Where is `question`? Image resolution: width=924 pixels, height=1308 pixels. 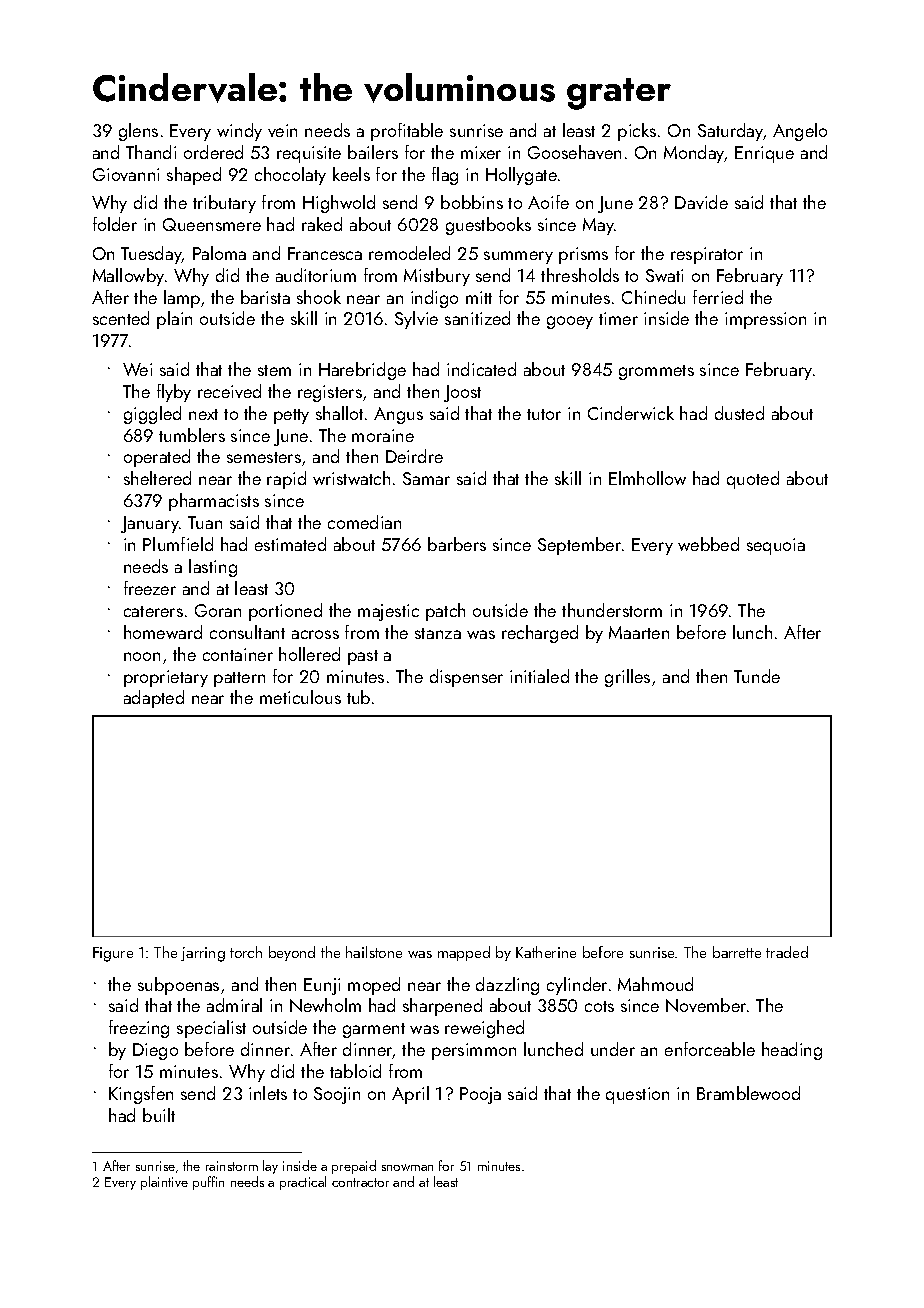
question is located at coordinates (637, 1095).
